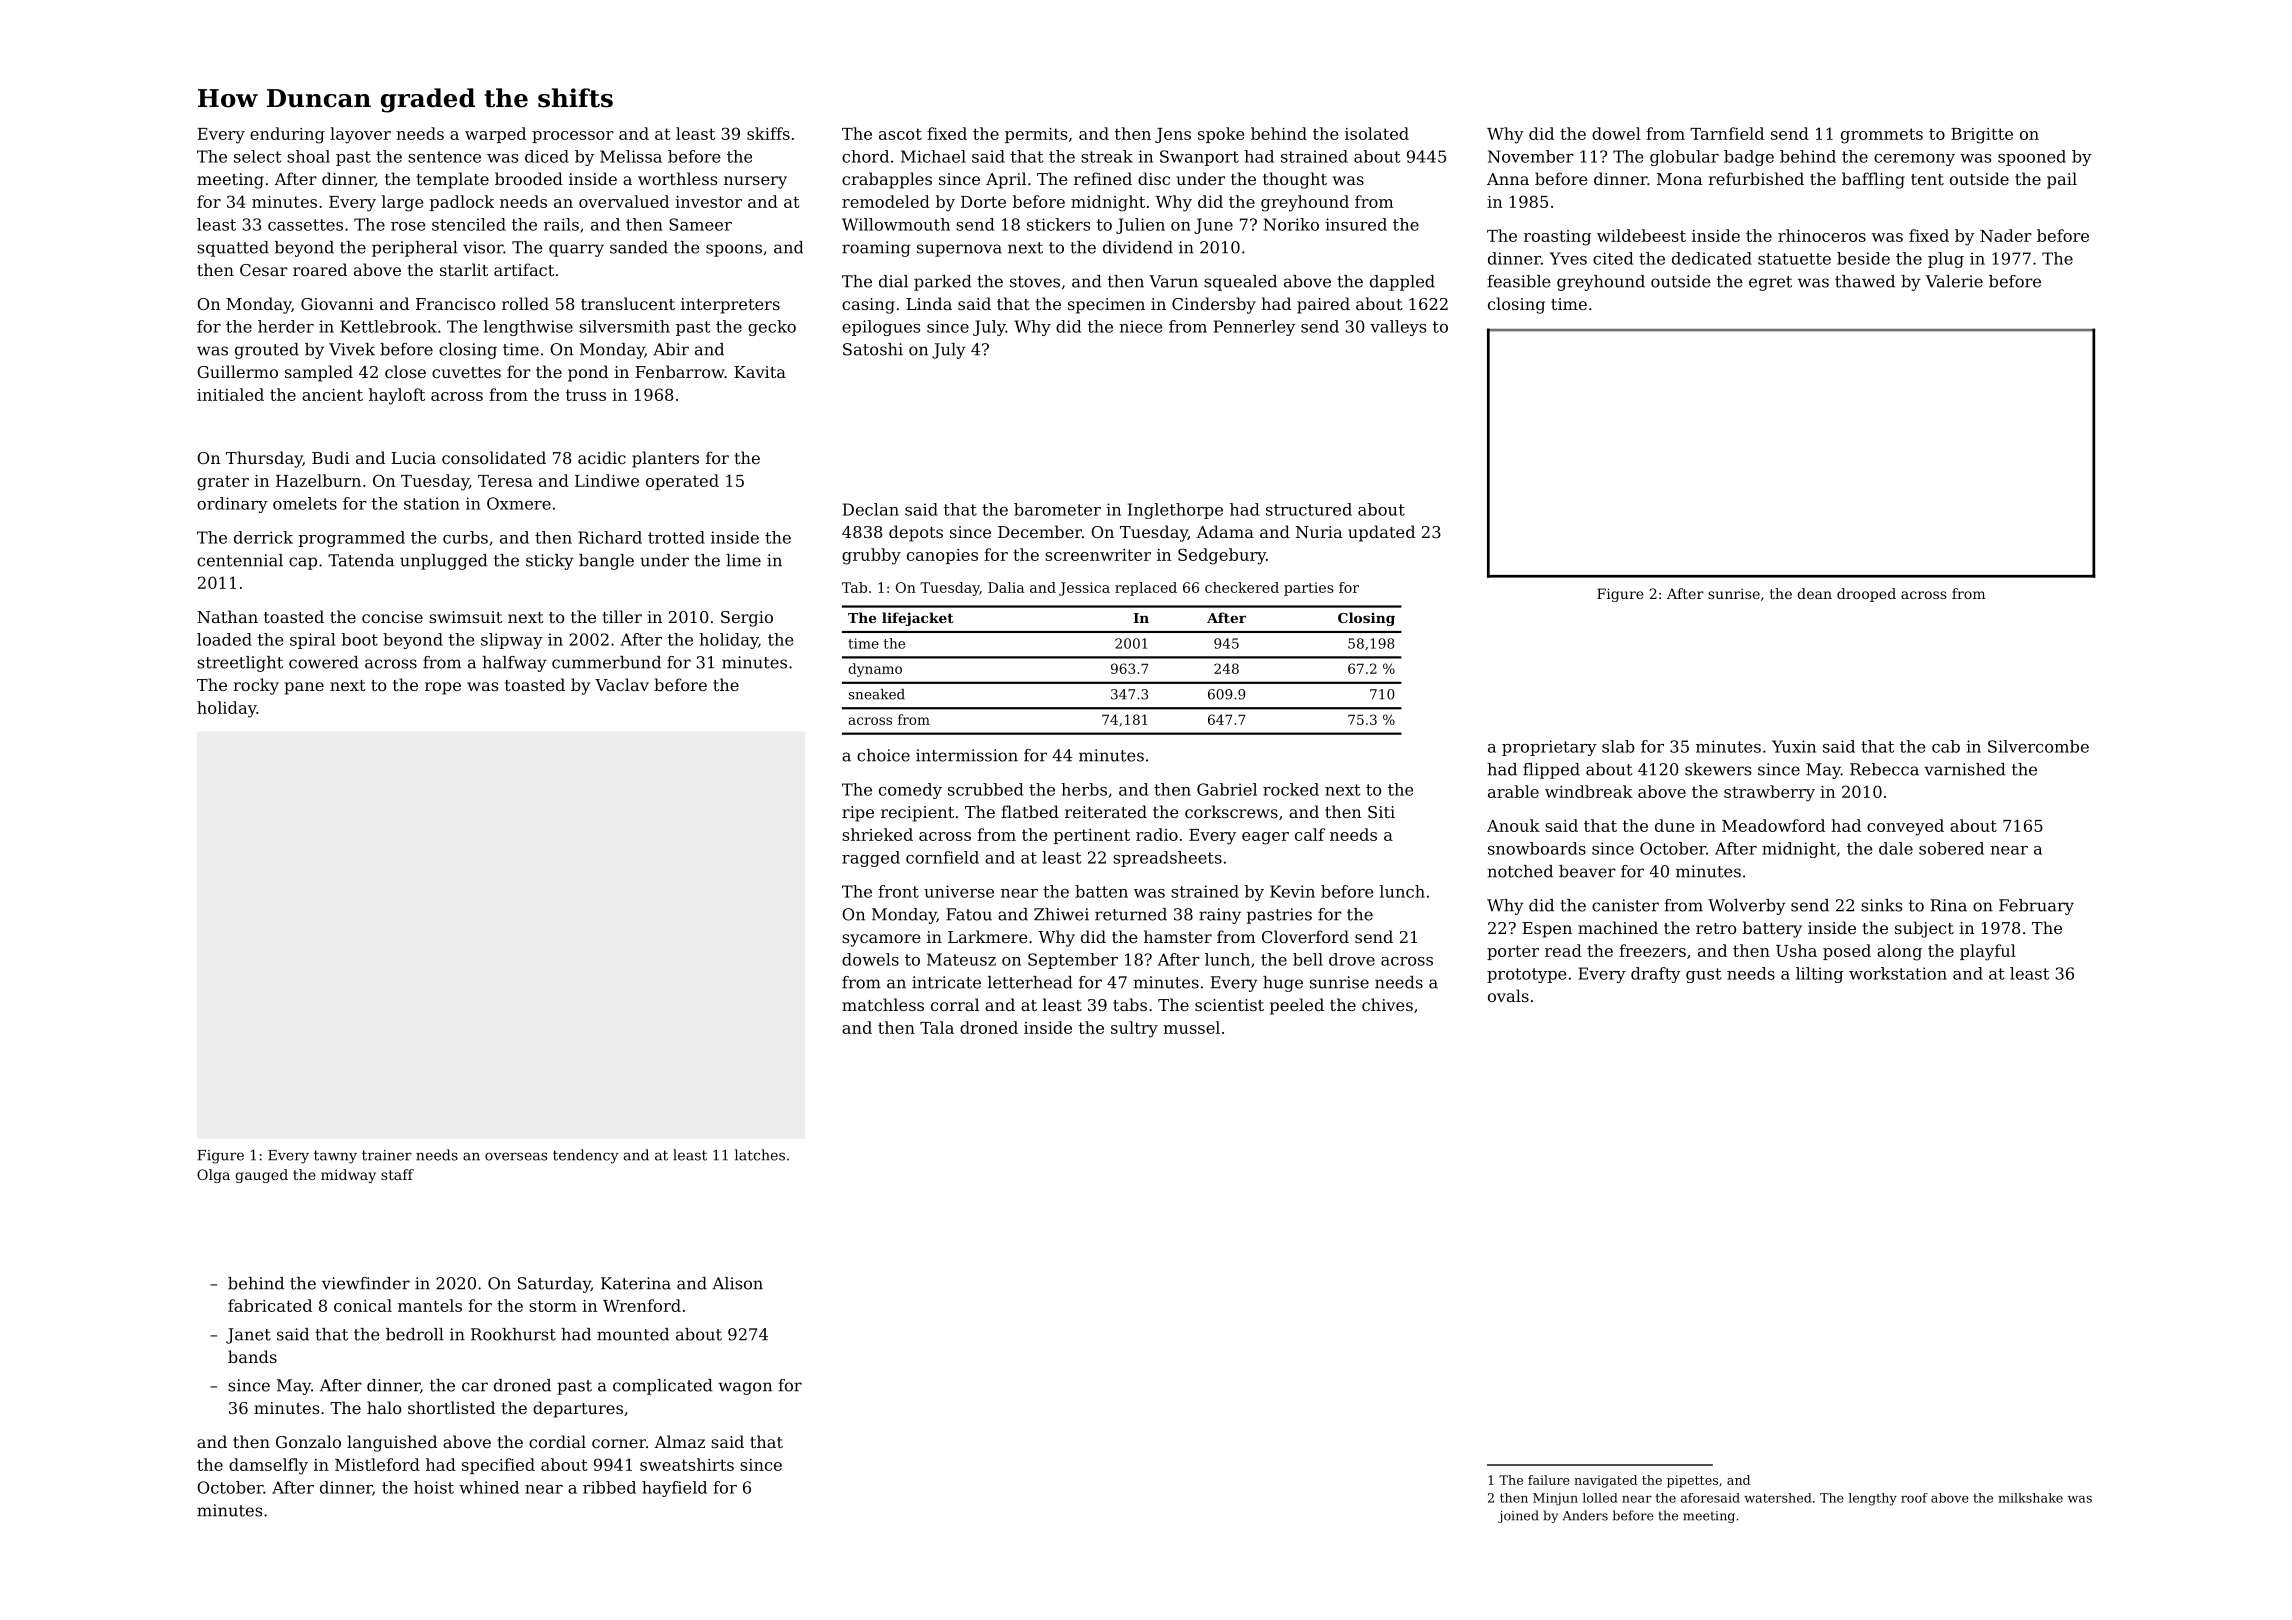  Describe the element at coordinates (959, 891) in the screenshot. I see `universe` at that location.
